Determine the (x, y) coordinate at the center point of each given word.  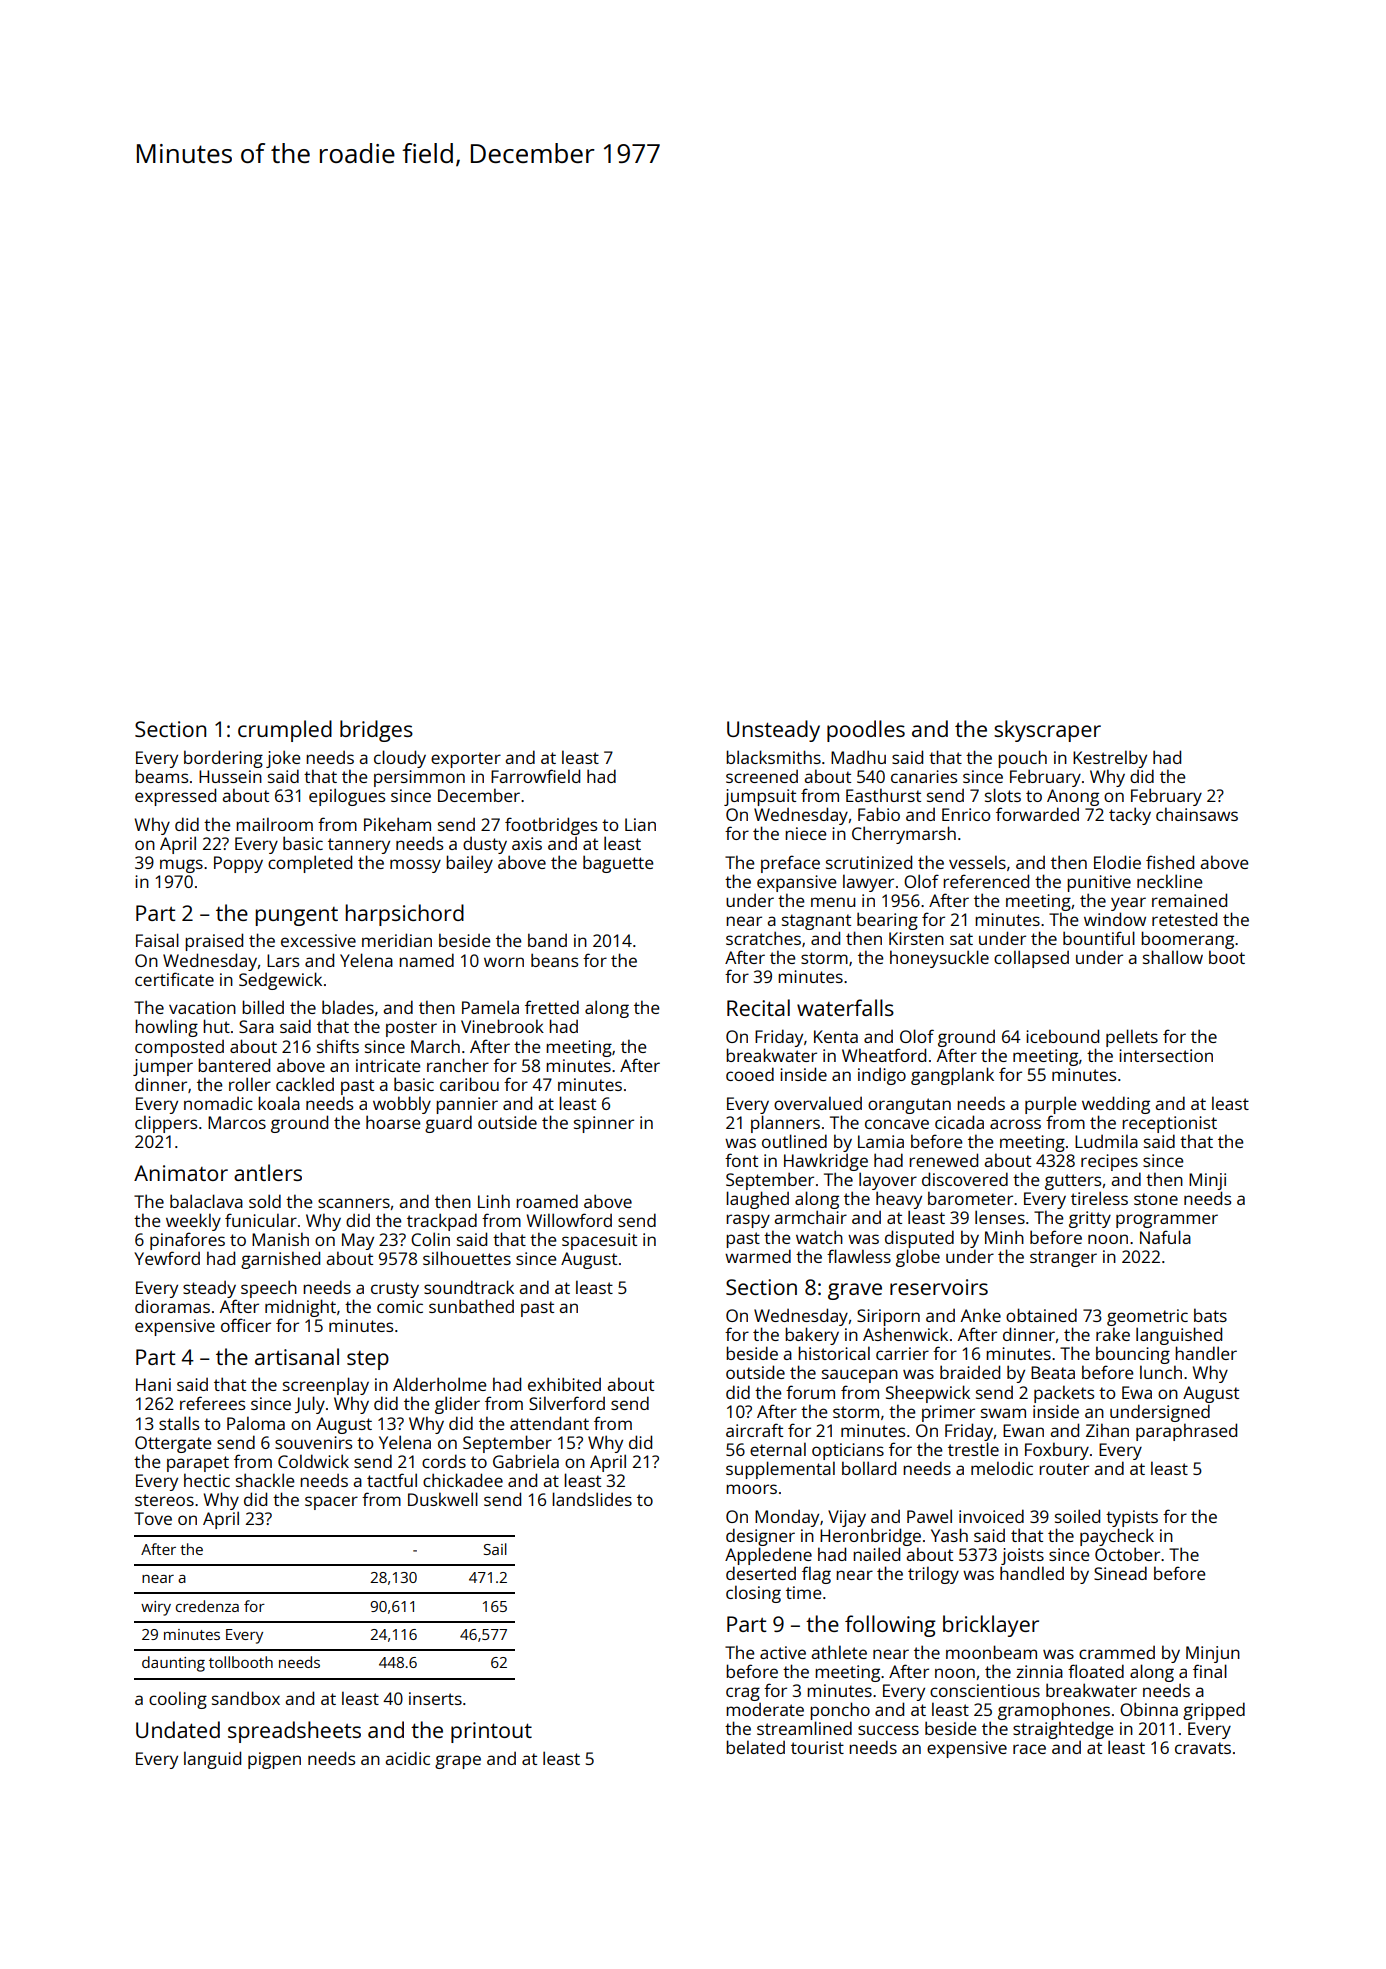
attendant (549, 1423)
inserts (435, 1698)
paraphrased (1186, 1432)
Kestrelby (1110, 759)
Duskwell (443, 1499)
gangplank (952, 1076)
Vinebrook (502, 1026)
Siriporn (888, 1317)
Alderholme (439, 1384)
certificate (174, 979)
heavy (899, 1200)
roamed (547, 1201)
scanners (354, 1203)
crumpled (285, 731)
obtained (1041, 1315)
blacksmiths (773, 757)
